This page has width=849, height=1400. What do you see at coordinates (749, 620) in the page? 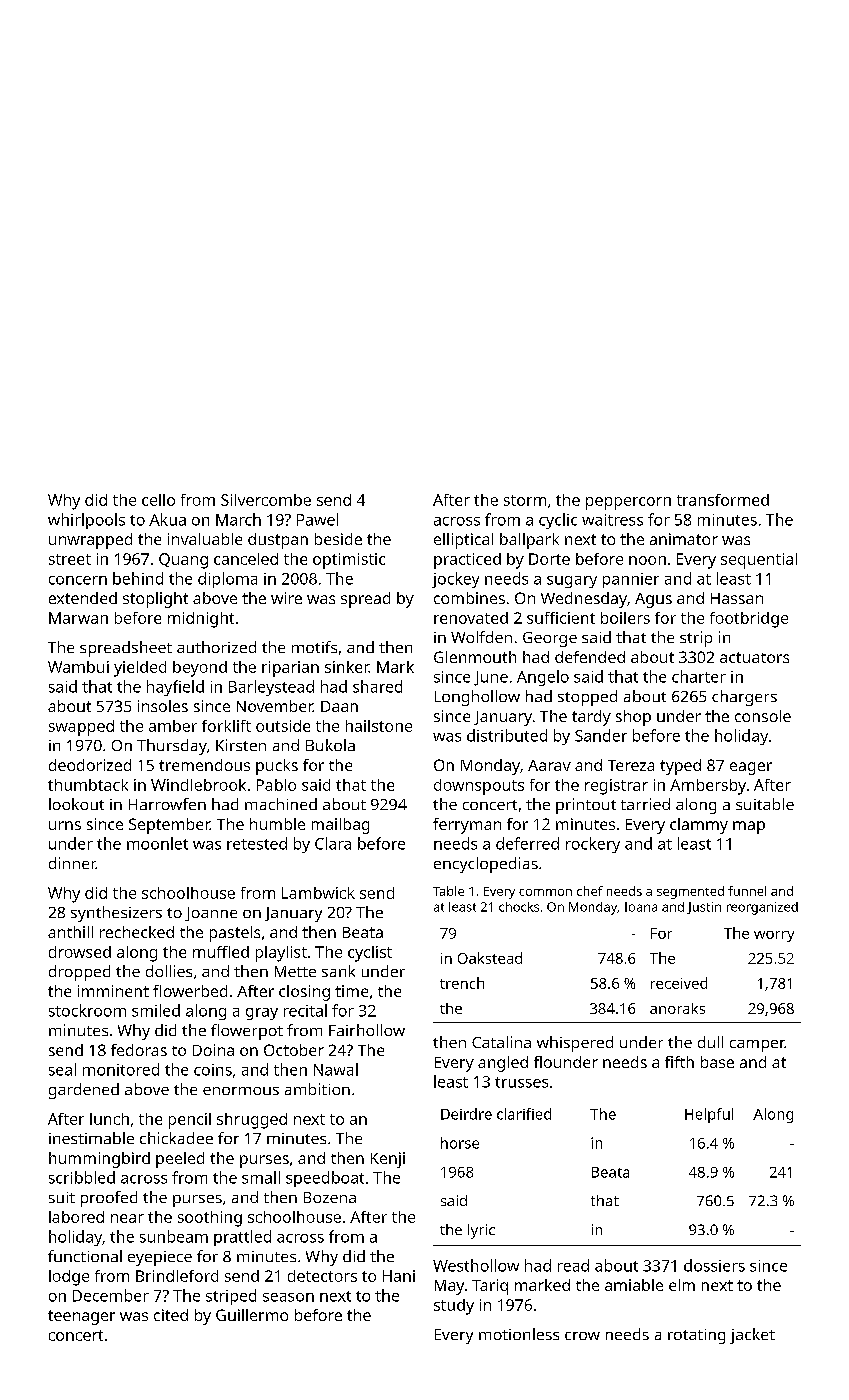
I see `footbridge` at bounding box center [749, 620].
